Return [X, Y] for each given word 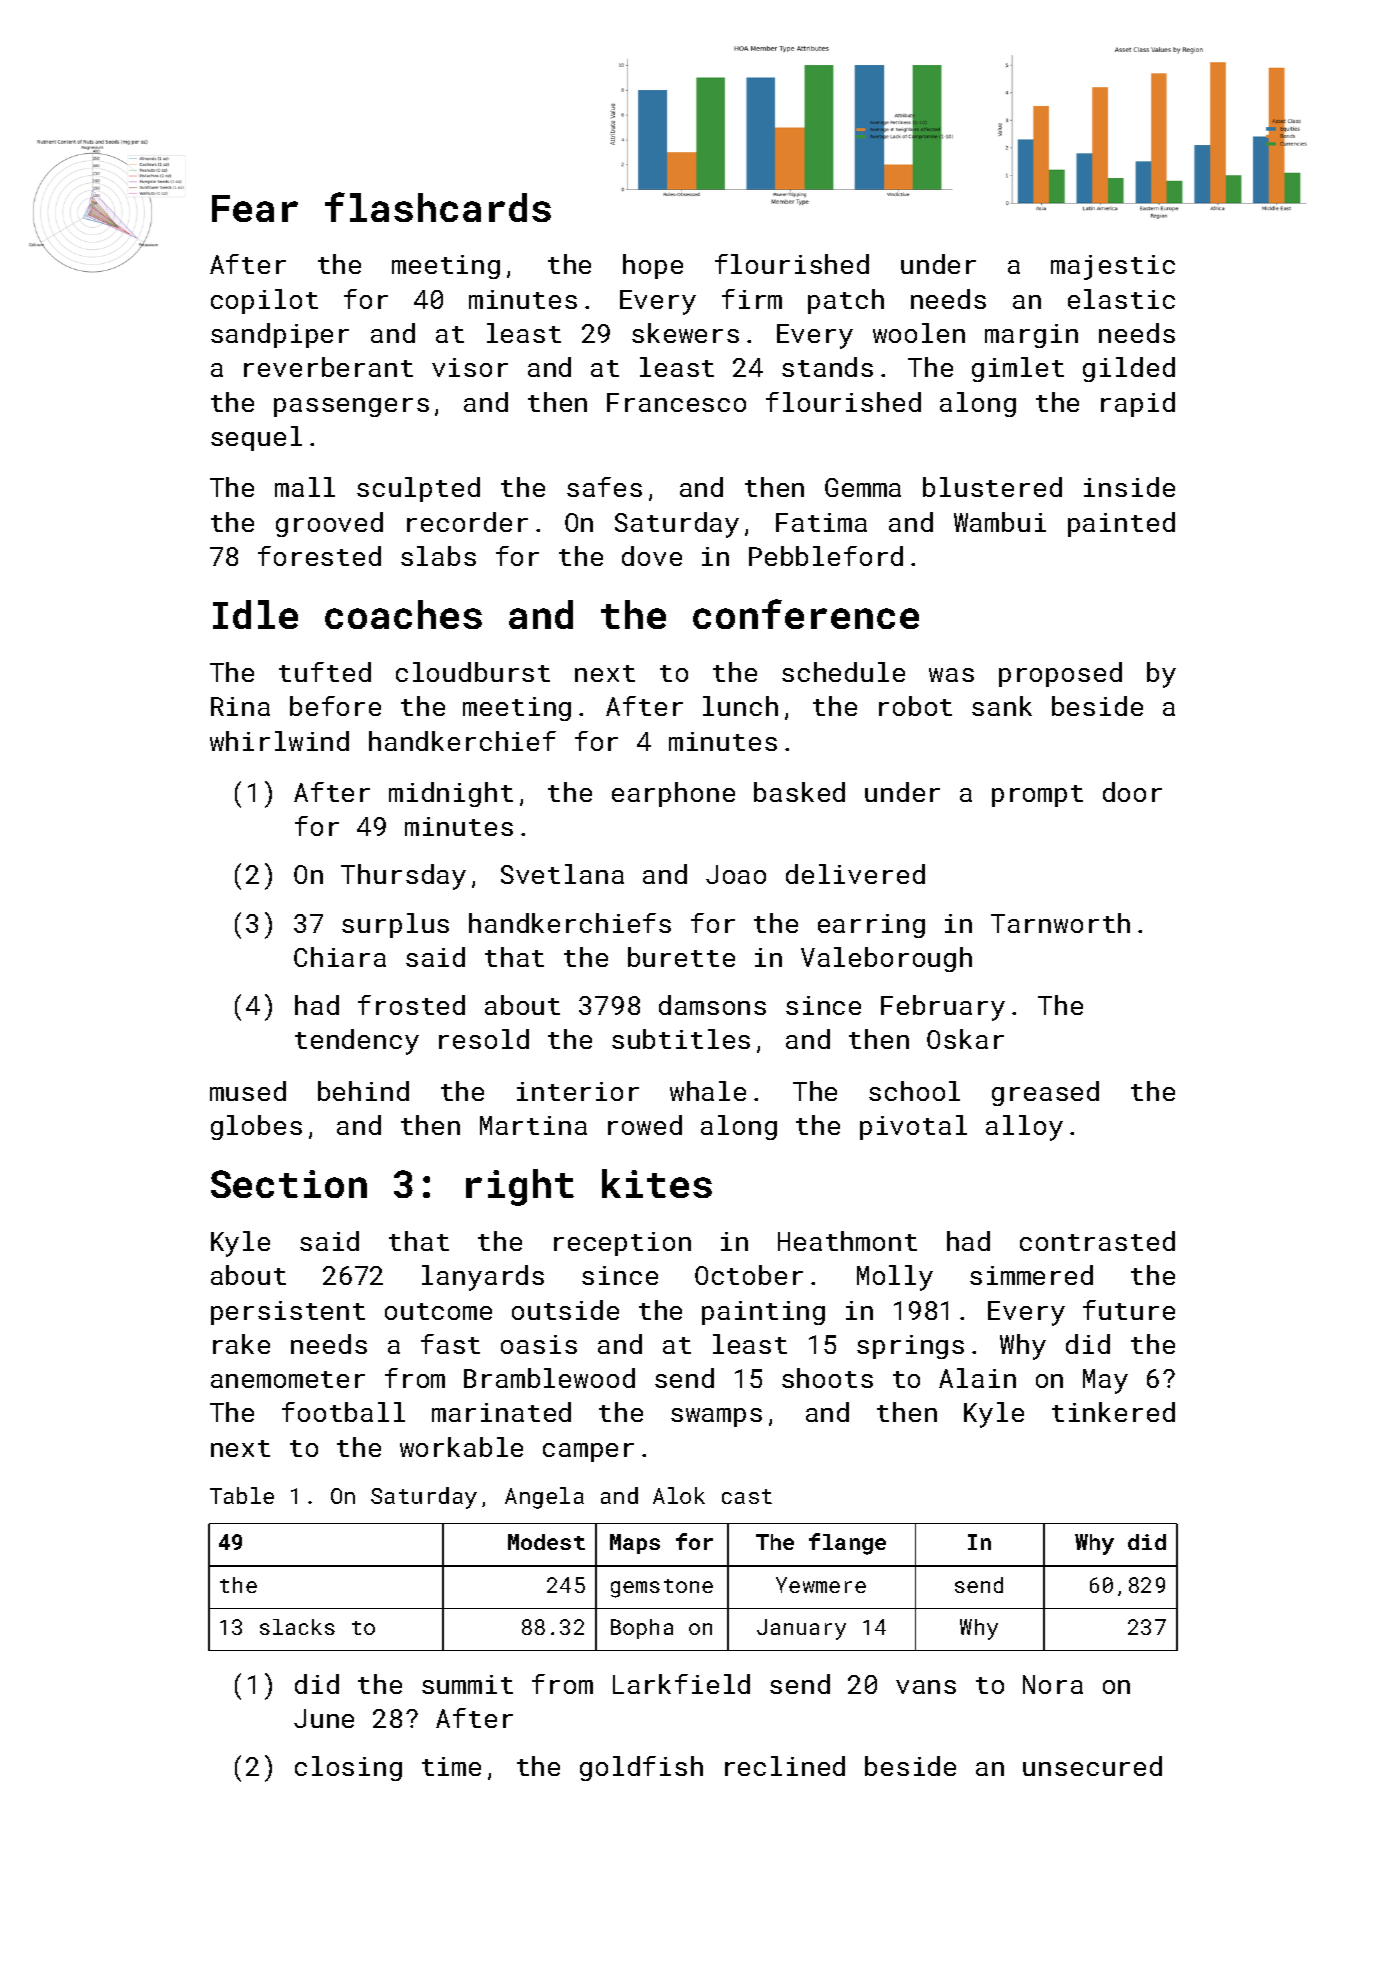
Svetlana [562, 874]
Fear [255, 208]
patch [846, 301]
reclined [785, 1766]
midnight [451, 794]
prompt [1037, 796]
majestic [1113, 267]
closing [348, 1768]
